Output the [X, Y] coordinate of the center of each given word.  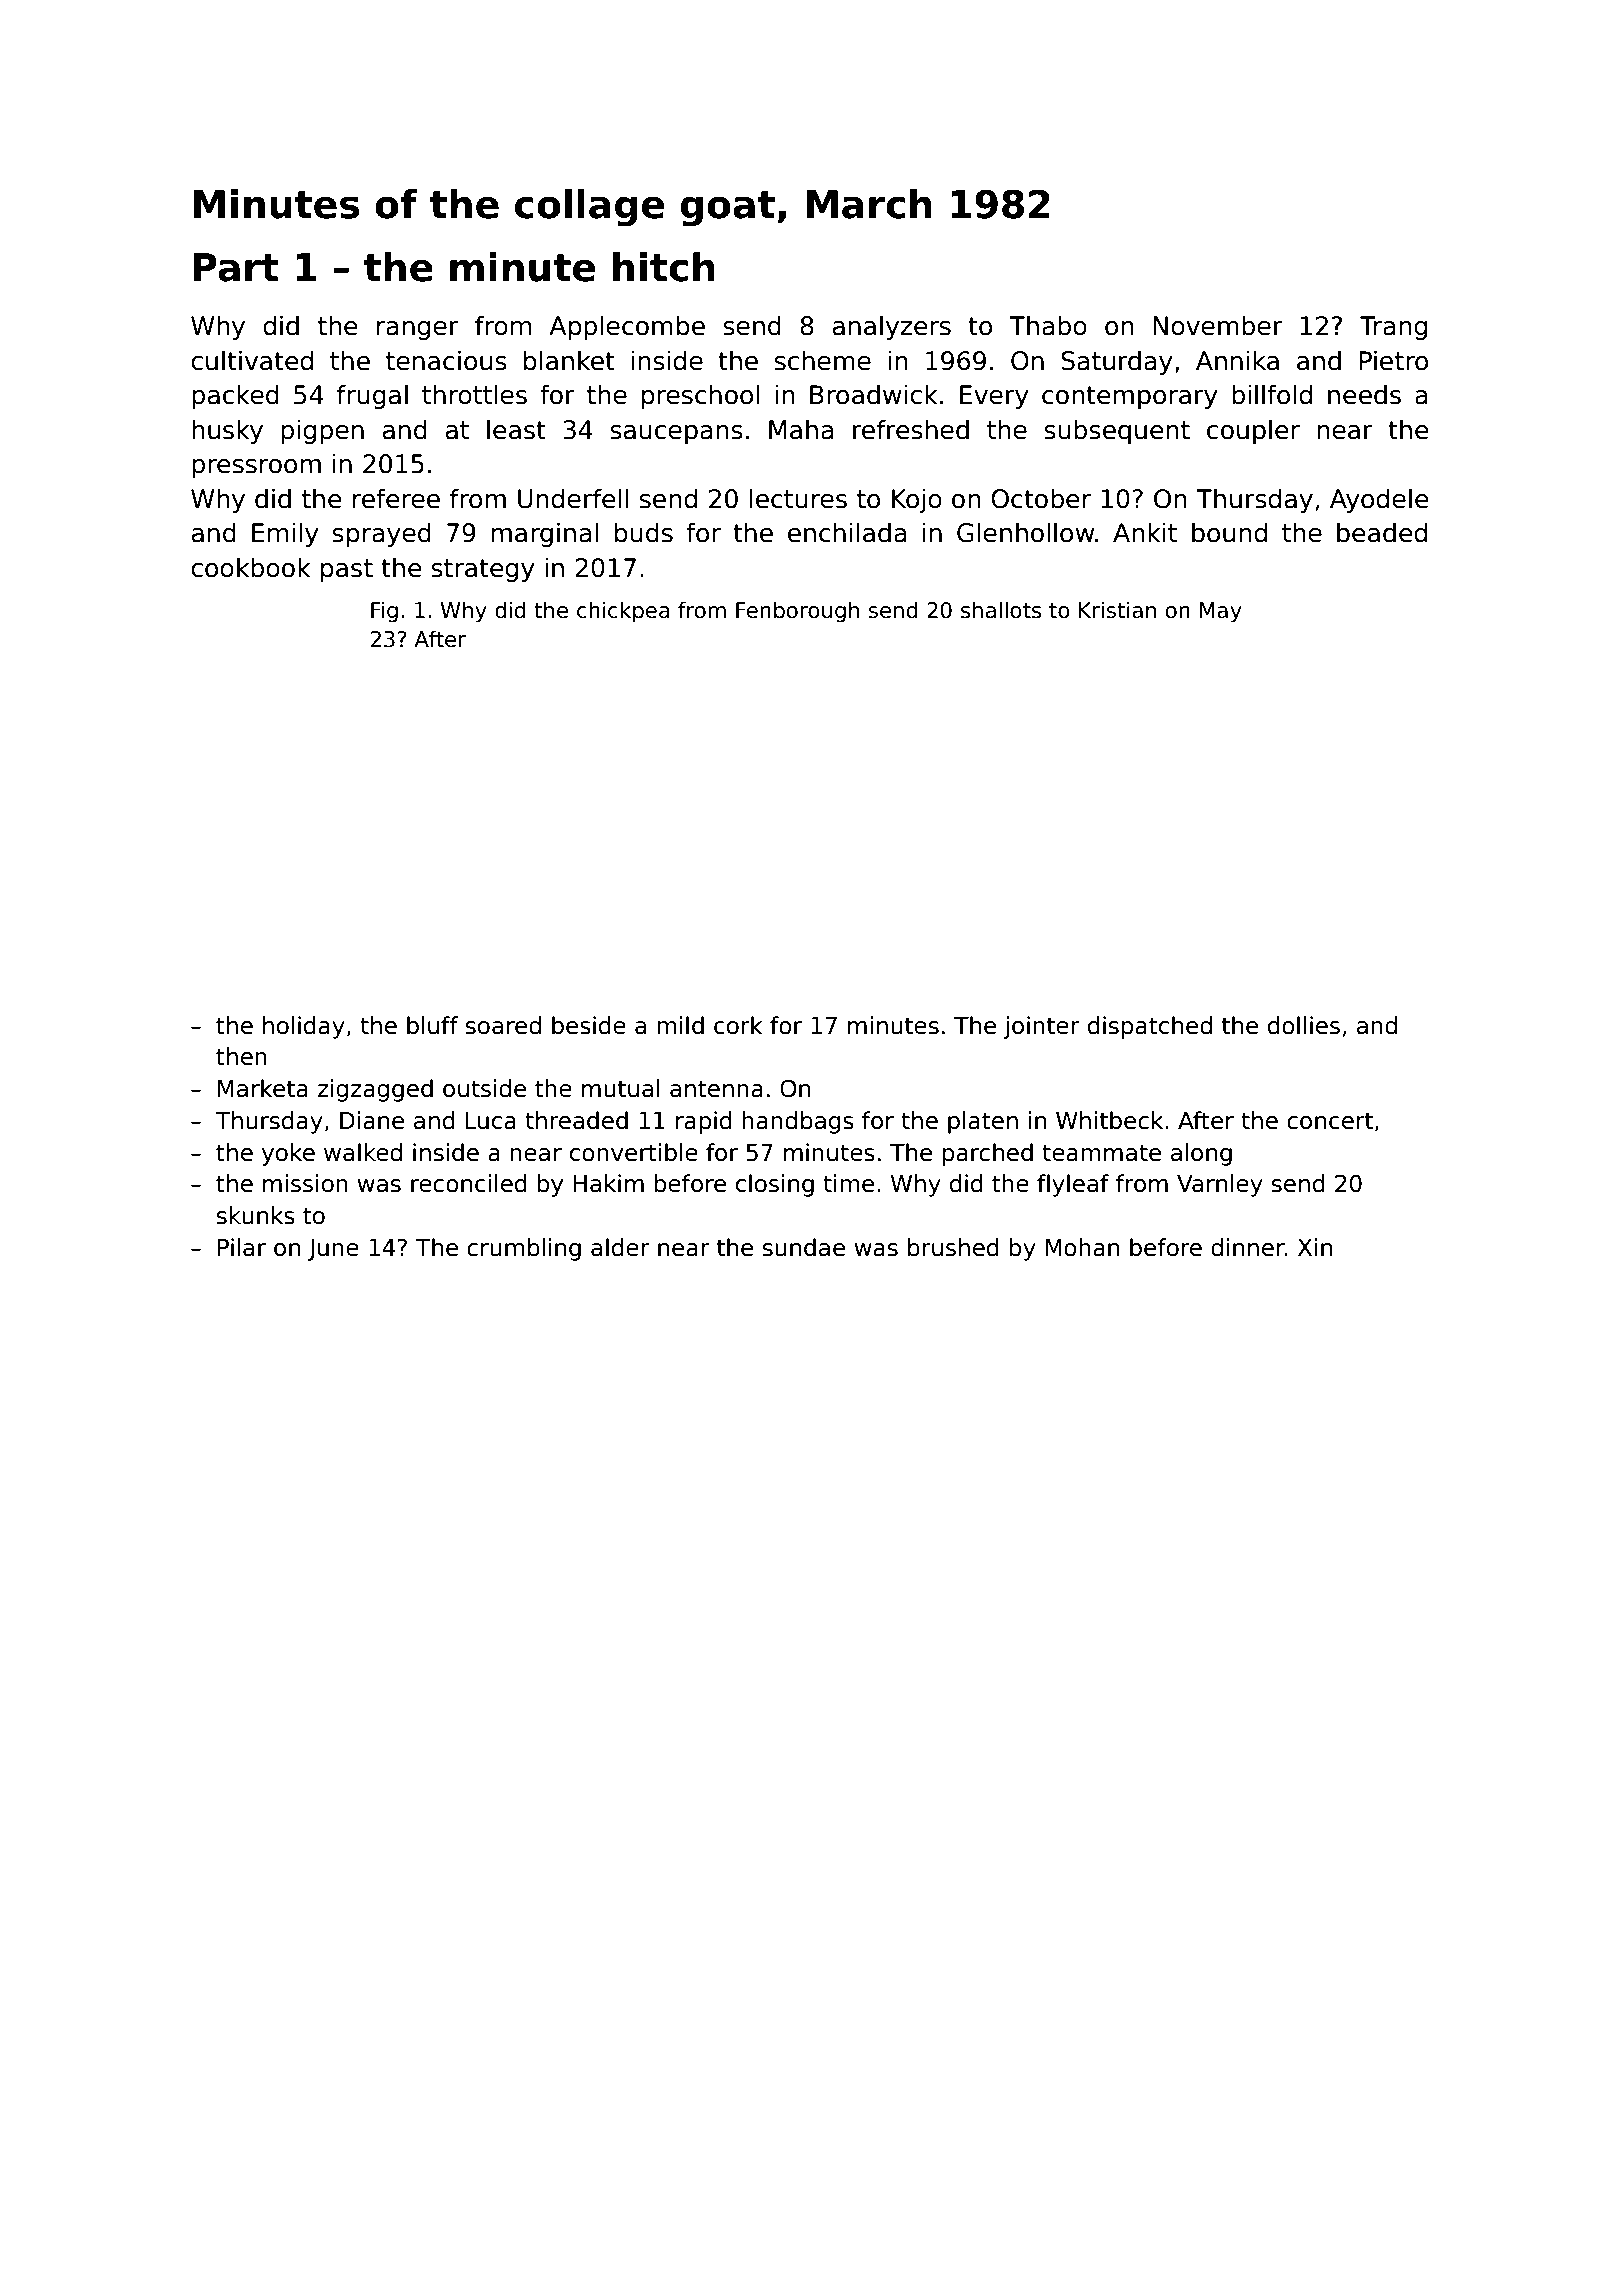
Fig [384, 612]
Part [236, 267]
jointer [1042, 1027]
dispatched [1150, 1027]
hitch [664, 267]
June [333, 1250]
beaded [1382, 532]
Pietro [1393, 360]
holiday [304, 1027]
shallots [1001, 610]
